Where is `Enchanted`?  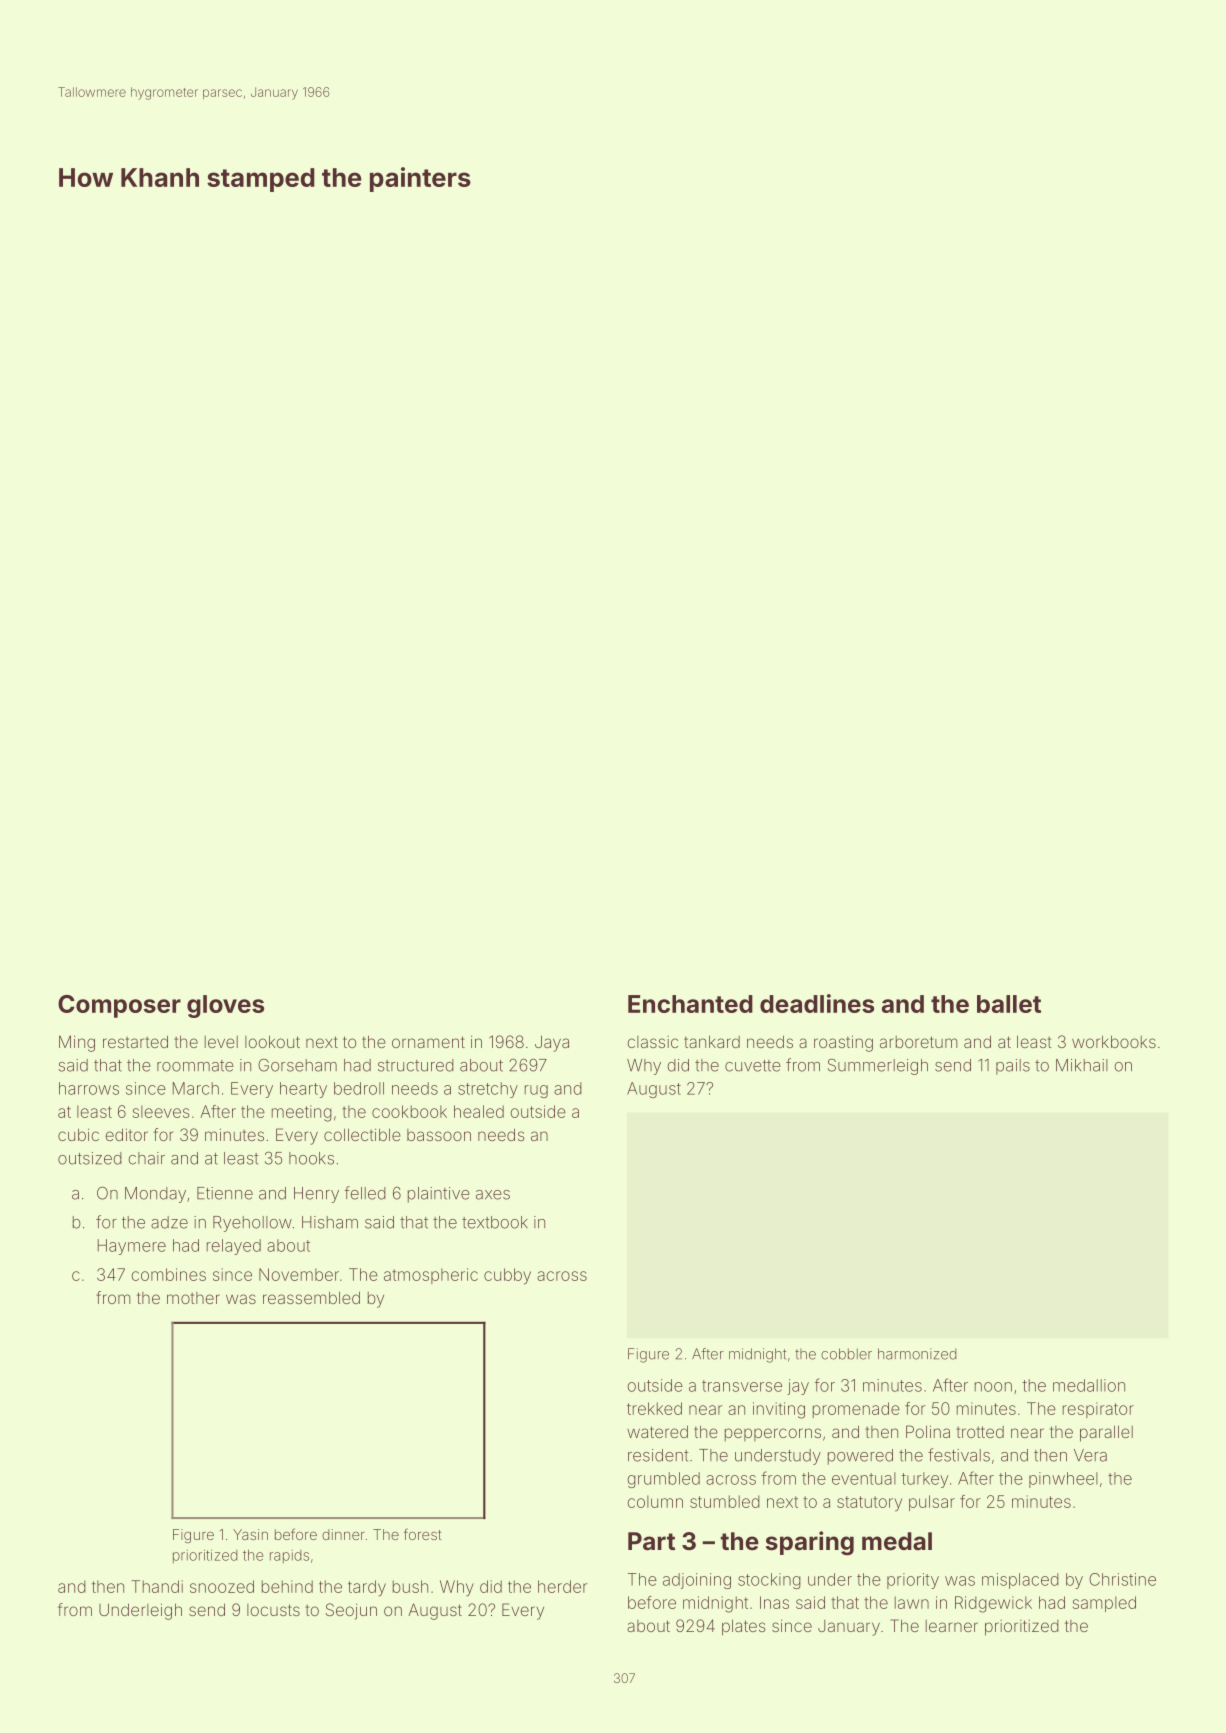
Enchanted is located at coordinates (690, 1004).
